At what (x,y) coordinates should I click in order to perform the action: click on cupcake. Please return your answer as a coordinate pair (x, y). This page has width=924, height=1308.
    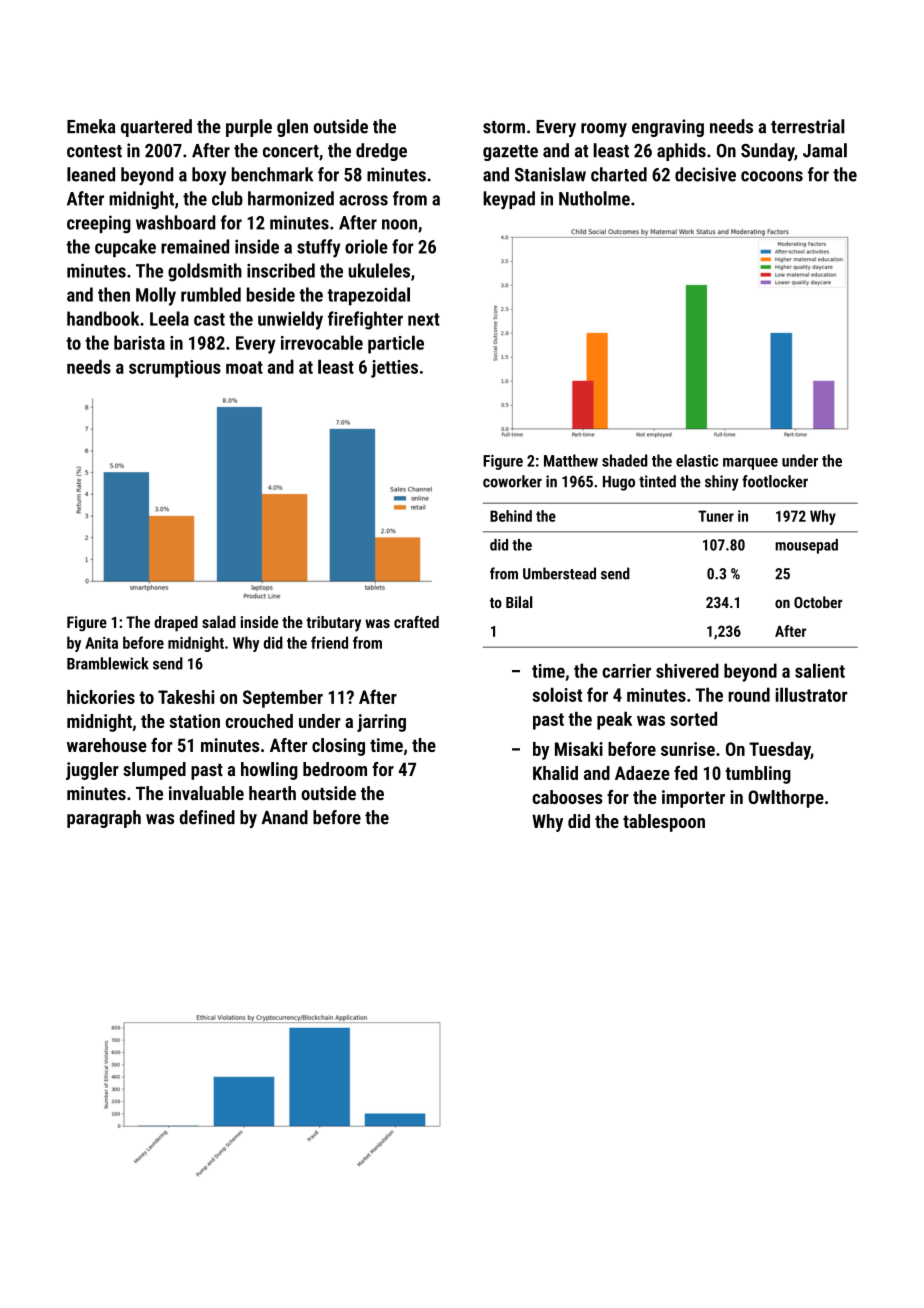
    Looking at the image, I should click on (125, 248).
